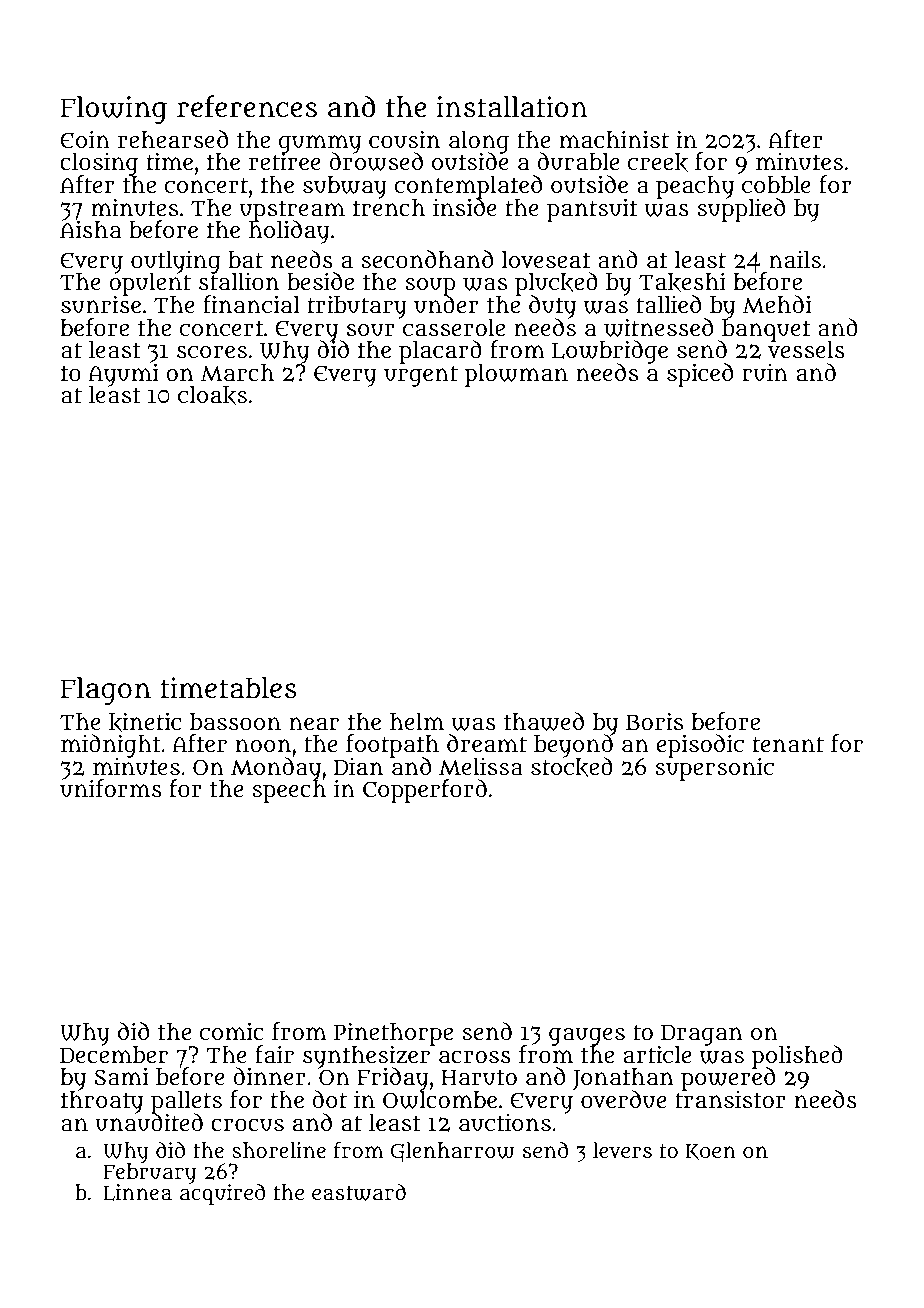  What do you see at coordinates (711, 1152) in the image?
I see `Koen` at bounding box center [711, 1152].
